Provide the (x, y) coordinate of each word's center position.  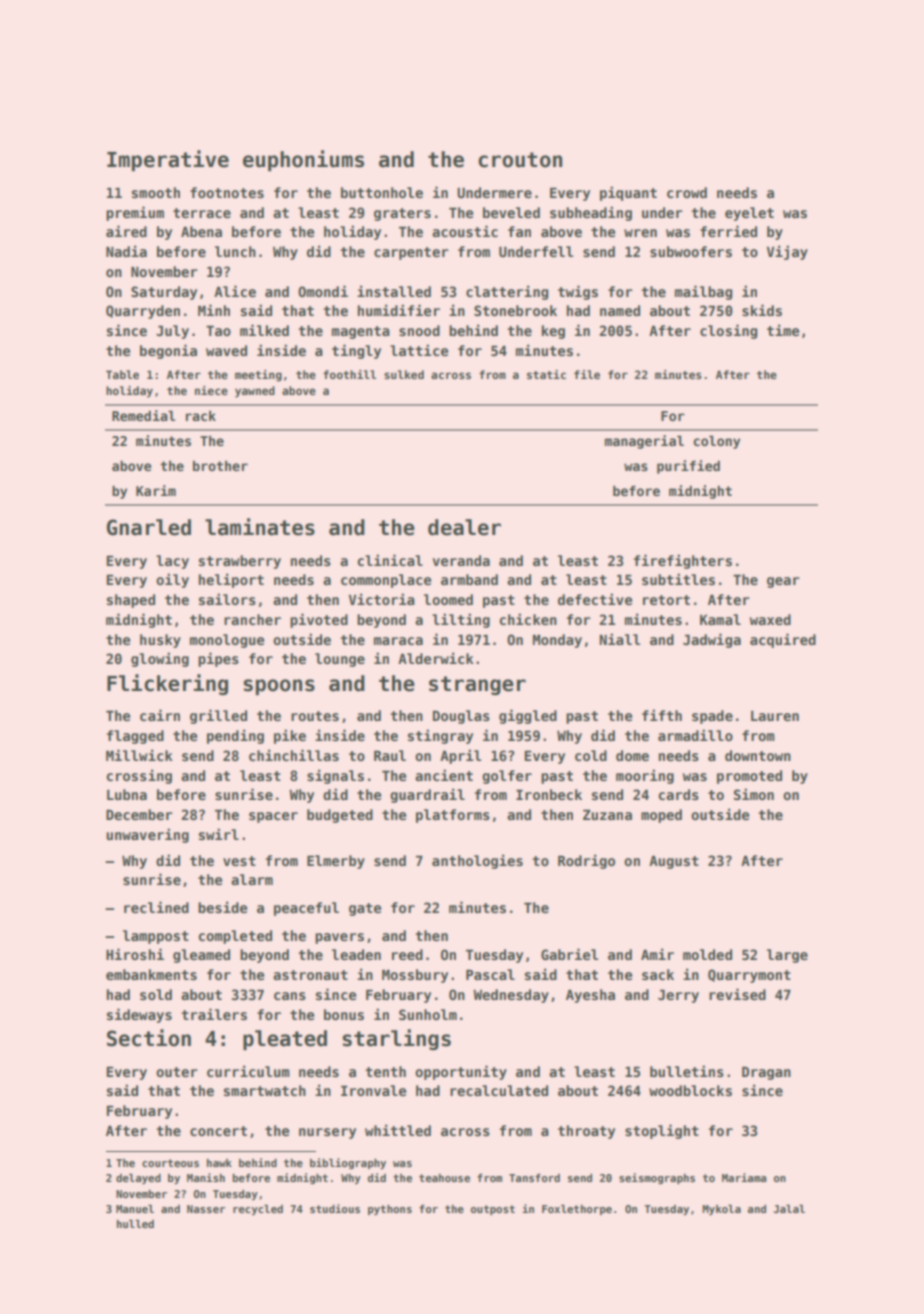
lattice (419, 350)
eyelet (749, 214)
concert (218, 1131)
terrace (202, 213)
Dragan (766, 1073)
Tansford (534, 1178)
